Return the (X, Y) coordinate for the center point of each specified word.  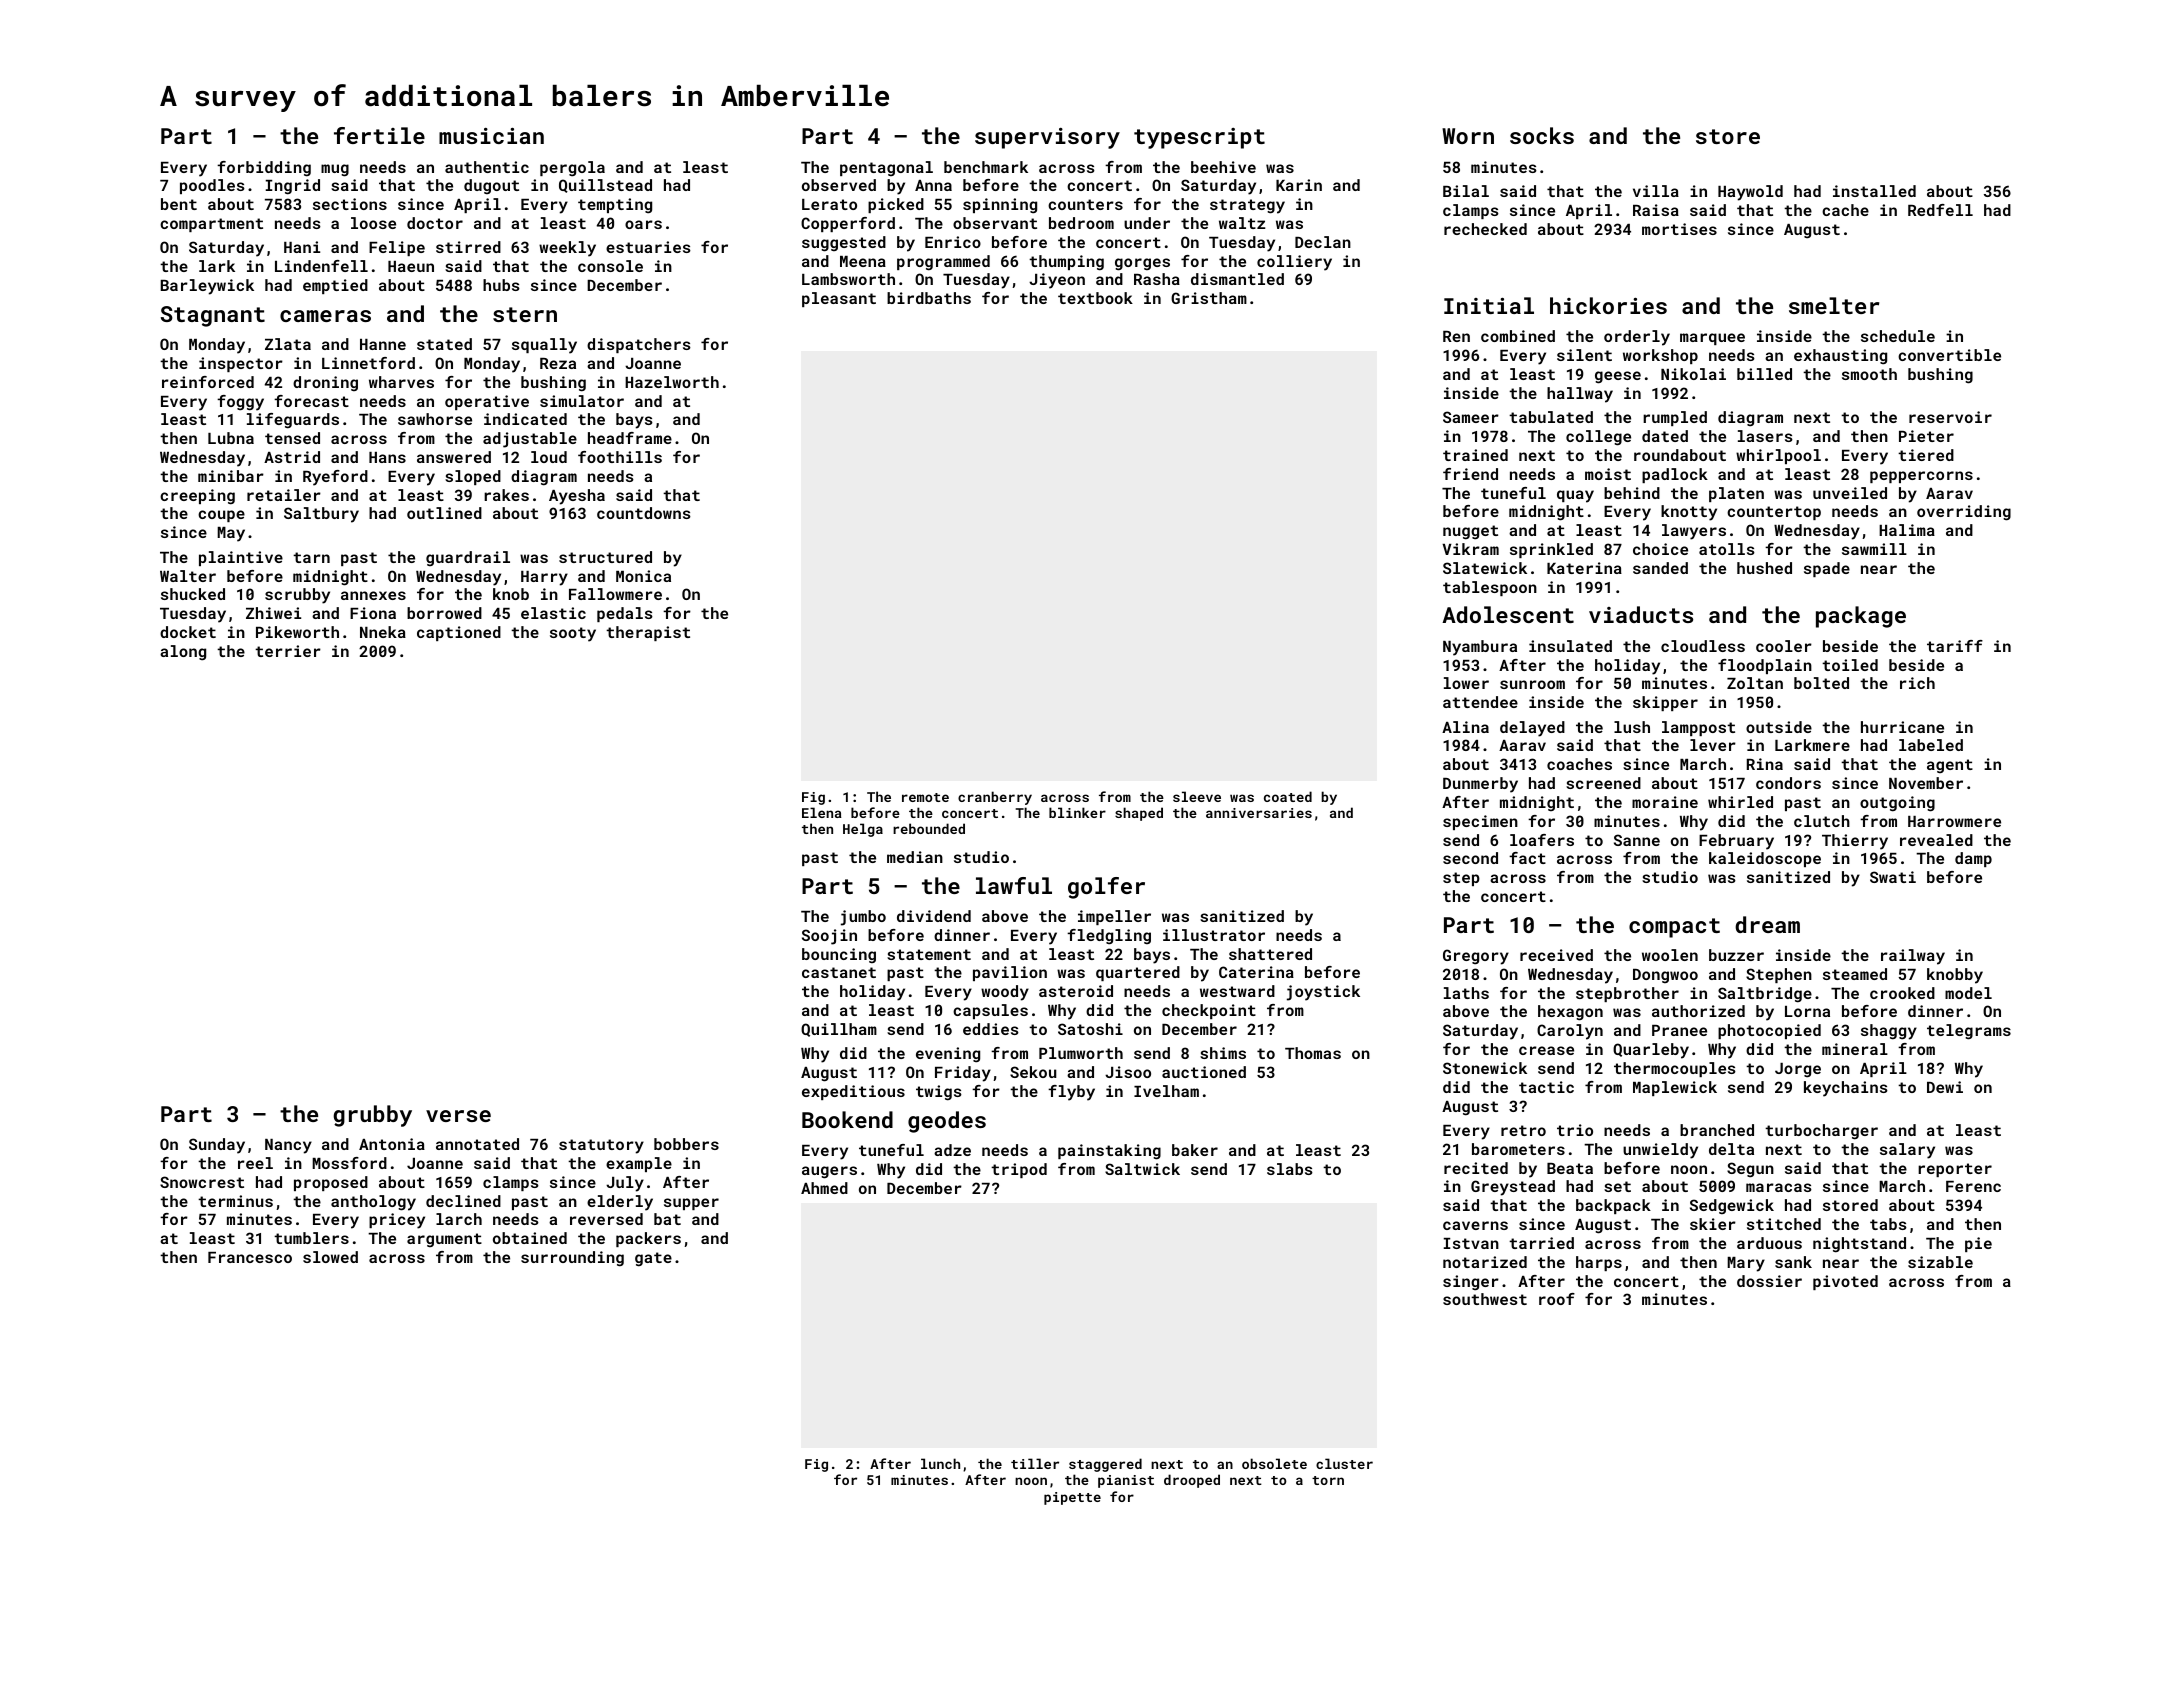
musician (491, 136)
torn (1328, 1480)
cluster (1344, 1463)
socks (1542, 135)
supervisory (1047, 138)
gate (653, 1259)
